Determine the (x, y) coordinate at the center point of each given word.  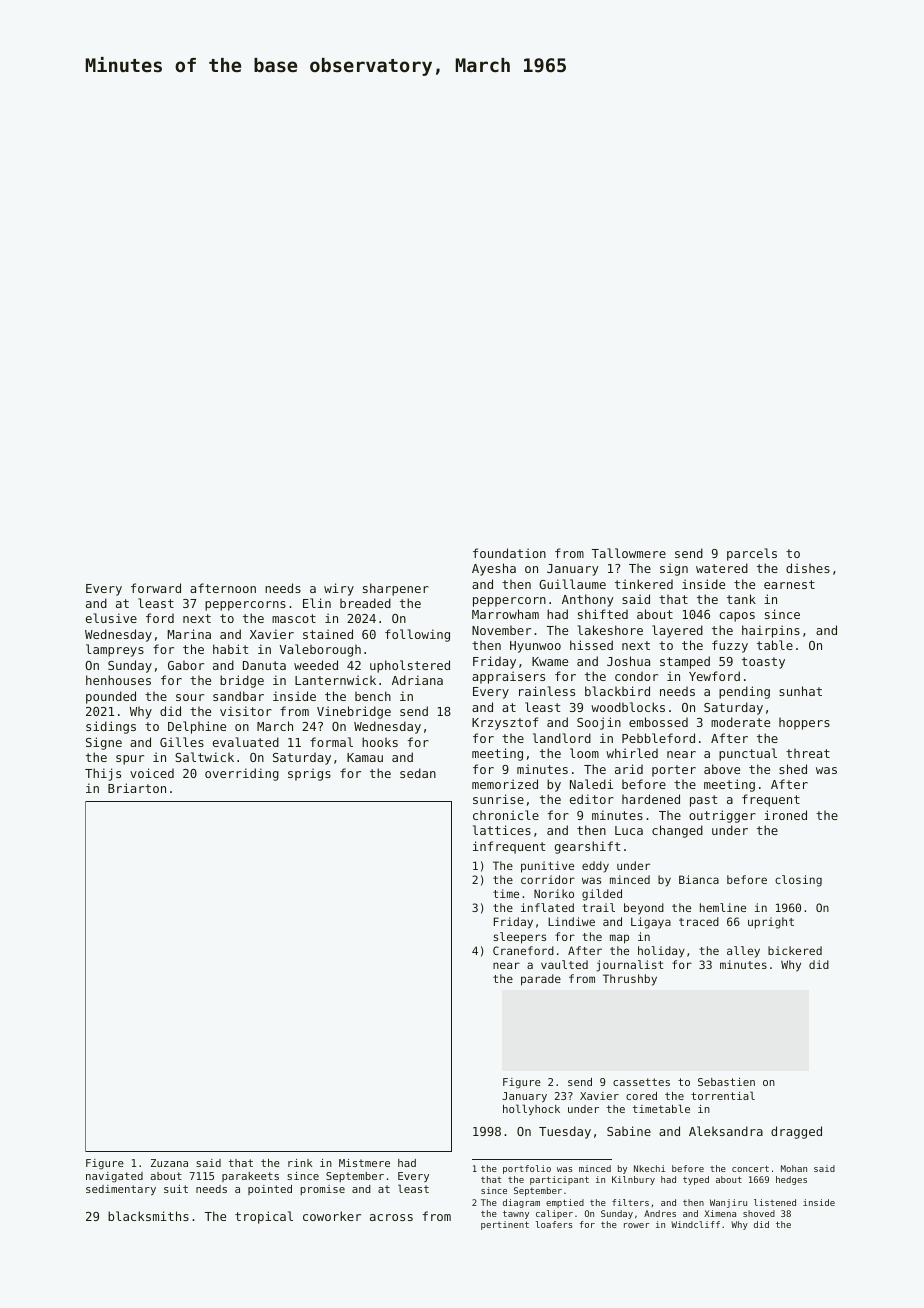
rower (637, 1225)
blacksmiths (148, 1216)
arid (629, 769)
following (417, 635)
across (391, 1217)
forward (156, 588)
